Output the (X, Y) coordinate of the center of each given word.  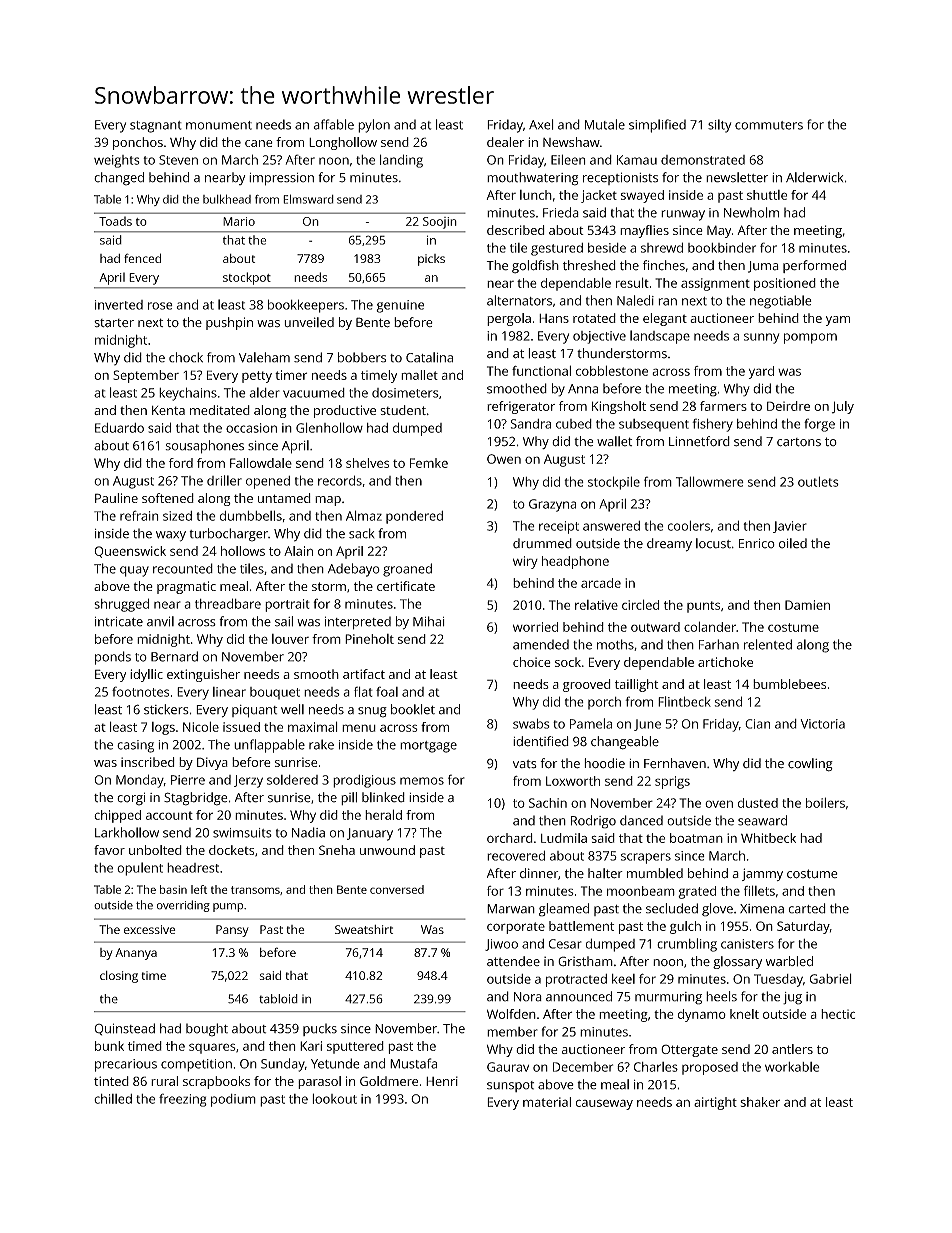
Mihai (429, 621)
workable (792, 1067)
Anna (583, 389)
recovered (516, 855)
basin (173, 889)
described (516, 230)
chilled (113, 1099)
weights (117, 161)
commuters (769, 125)
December (583, 1067)
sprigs (672, 782)
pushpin (229, 323)
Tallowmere (710, 481)
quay (134, 571)
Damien (807, 605)
